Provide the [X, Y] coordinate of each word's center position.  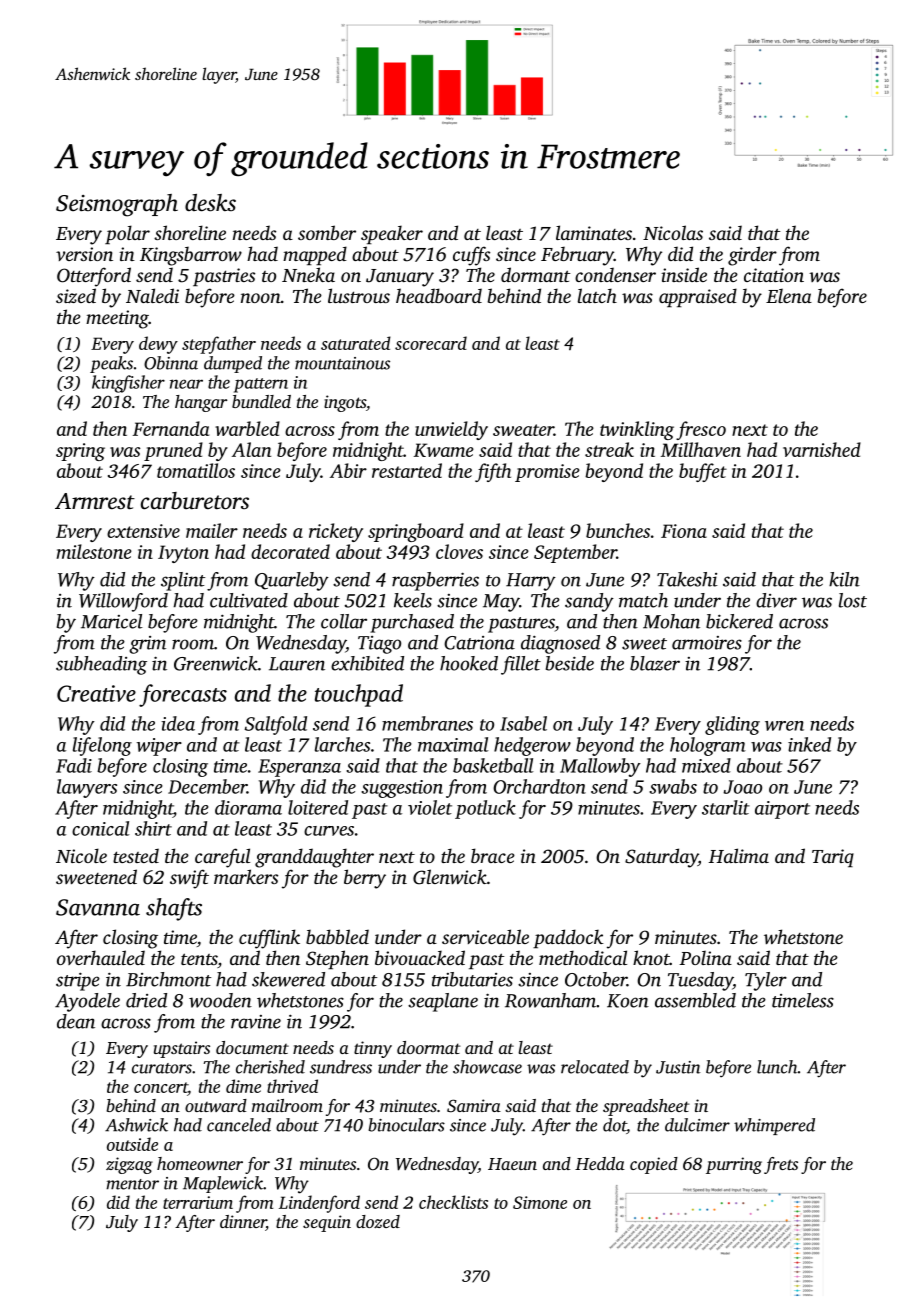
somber [327, 232]
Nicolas [673, 232]
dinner [243, 1223]
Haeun [512, 1164]
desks [210, 203]
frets [781, 1165]
